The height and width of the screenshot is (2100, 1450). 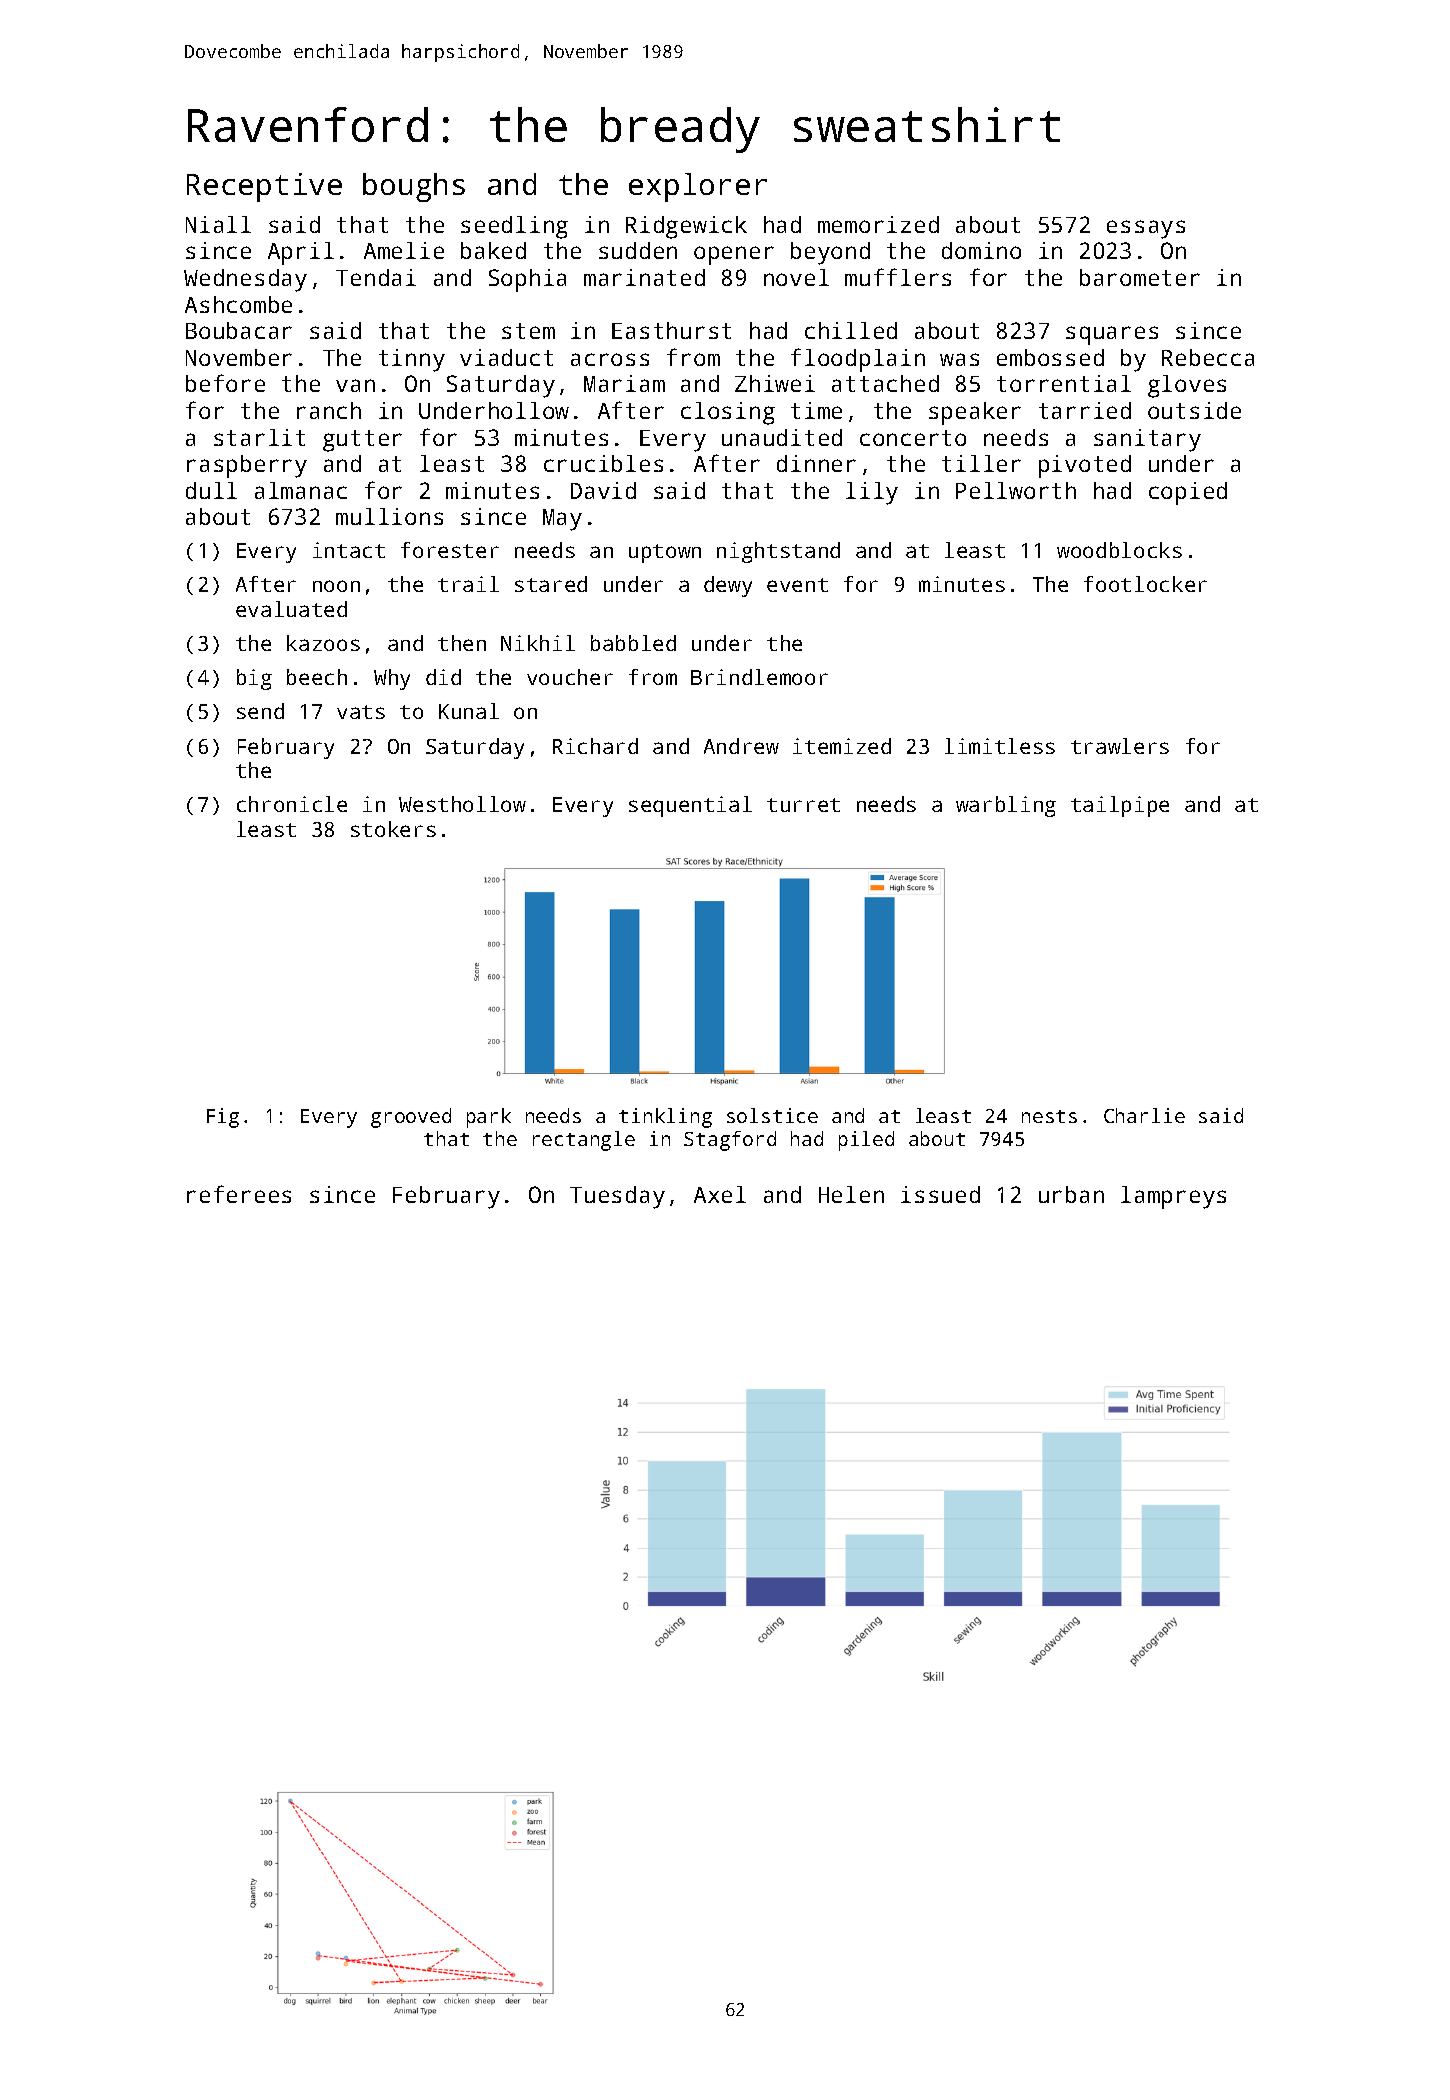 I want to click on referees, so click(x=239, y=1194).
